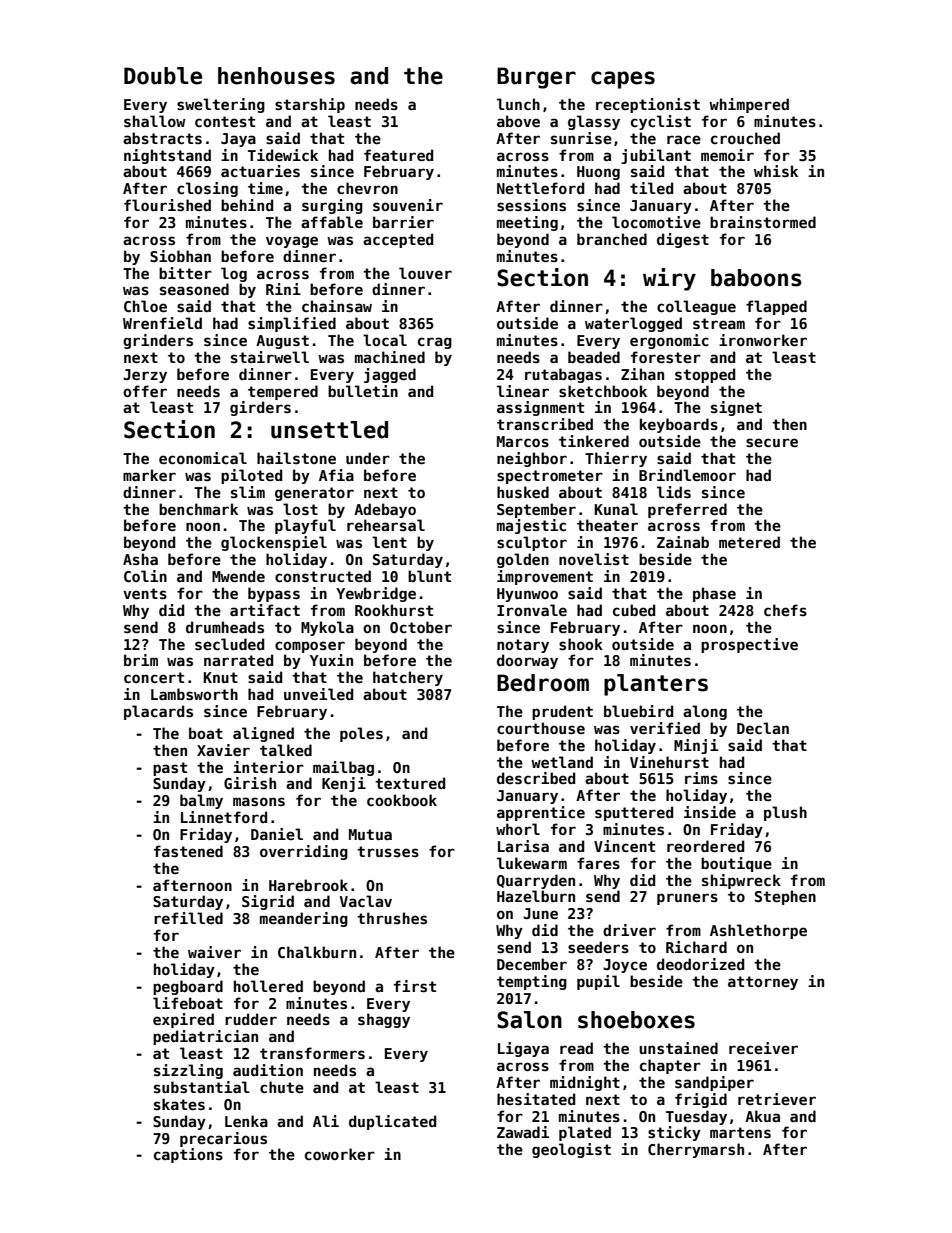 Image resolution: width=952 pixels, height=1233 pixels. What do you see at coordinates (140, 559) in the screenshot?
I see `Asha` at bounding box center [140, 559].
